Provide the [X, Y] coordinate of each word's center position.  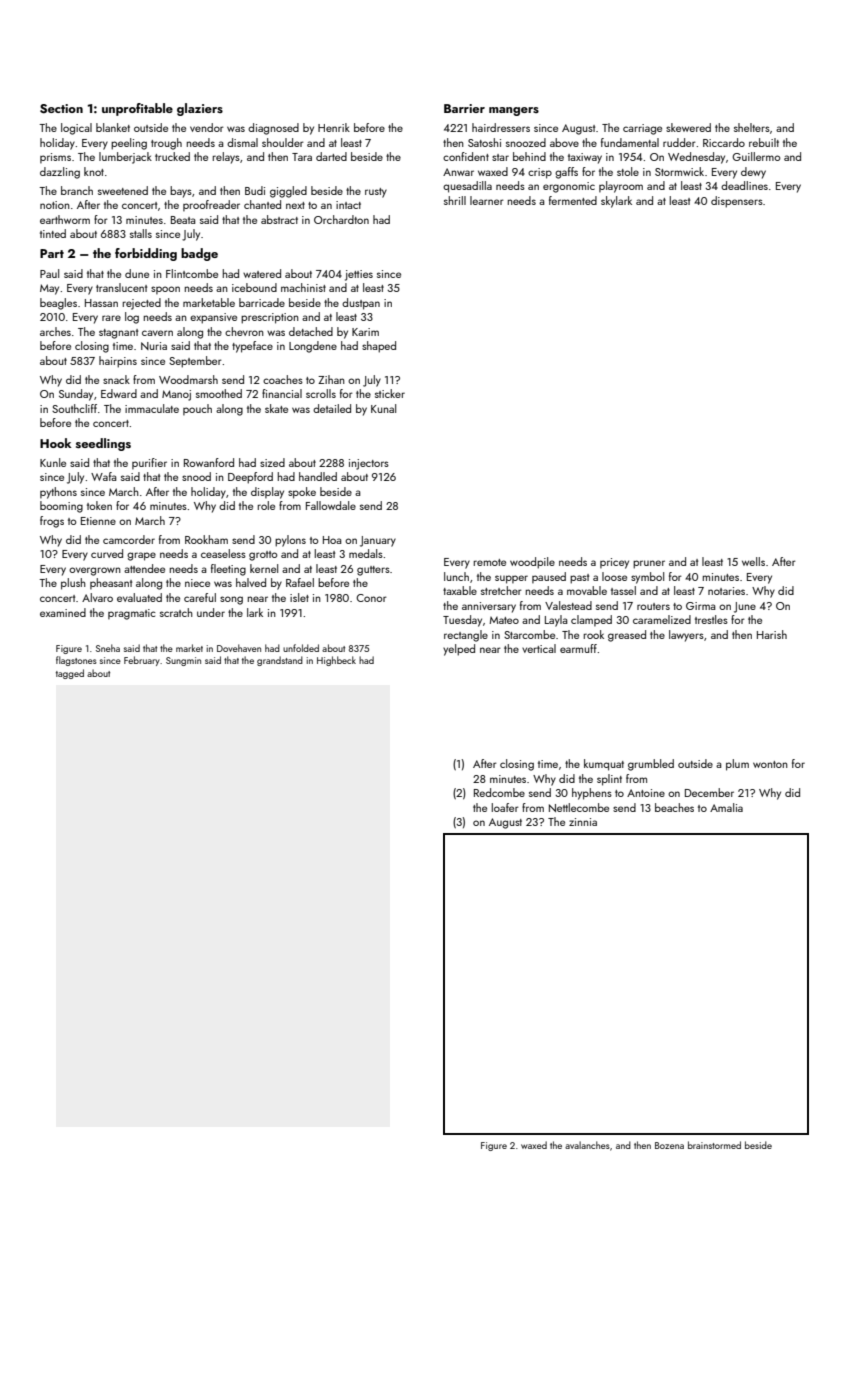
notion [55, 205]
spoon [165, 290]
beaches [674, 807]
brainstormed [714, 1145]
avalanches [587, 1145]
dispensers [737, 202]
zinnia [583, 822]
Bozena [669, 1145]
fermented [573, 200]
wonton [770, 764]
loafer [505, 807]
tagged [70, 674]
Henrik [334, 127]
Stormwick [679, 171]
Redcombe [499, 792]
